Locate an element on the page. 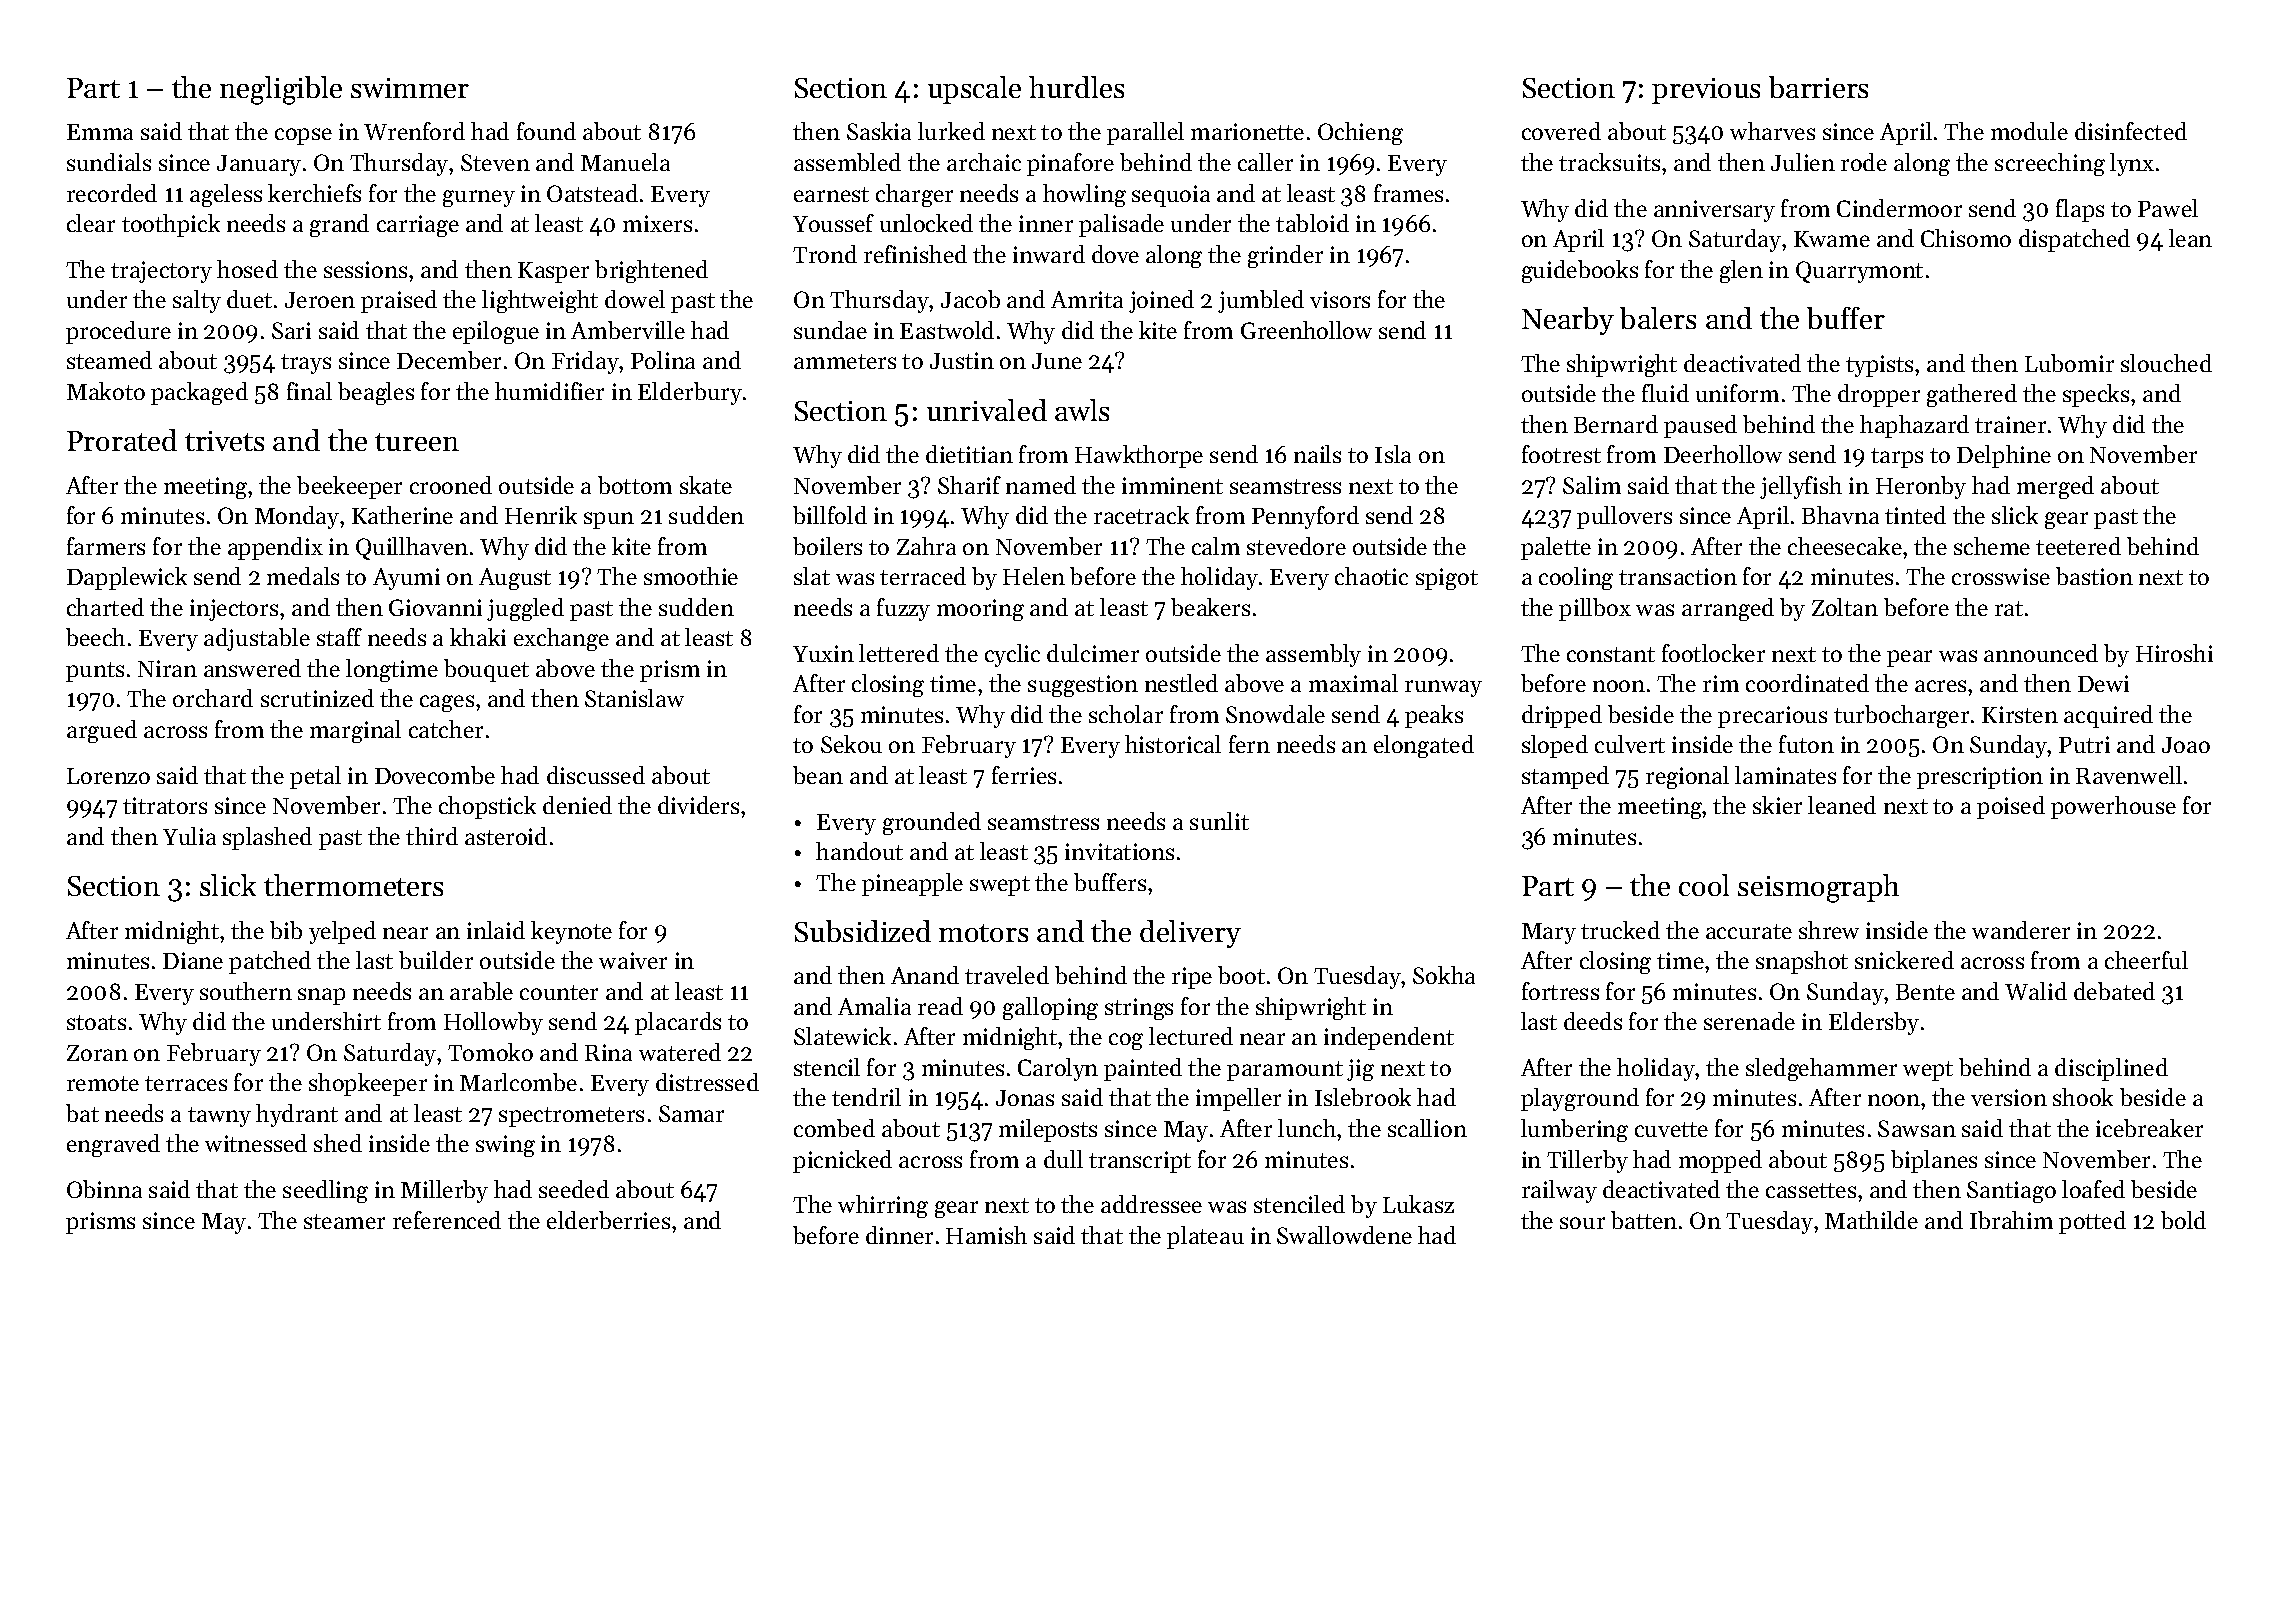  Swallowdene is located at coordinates (1344, 1235).
